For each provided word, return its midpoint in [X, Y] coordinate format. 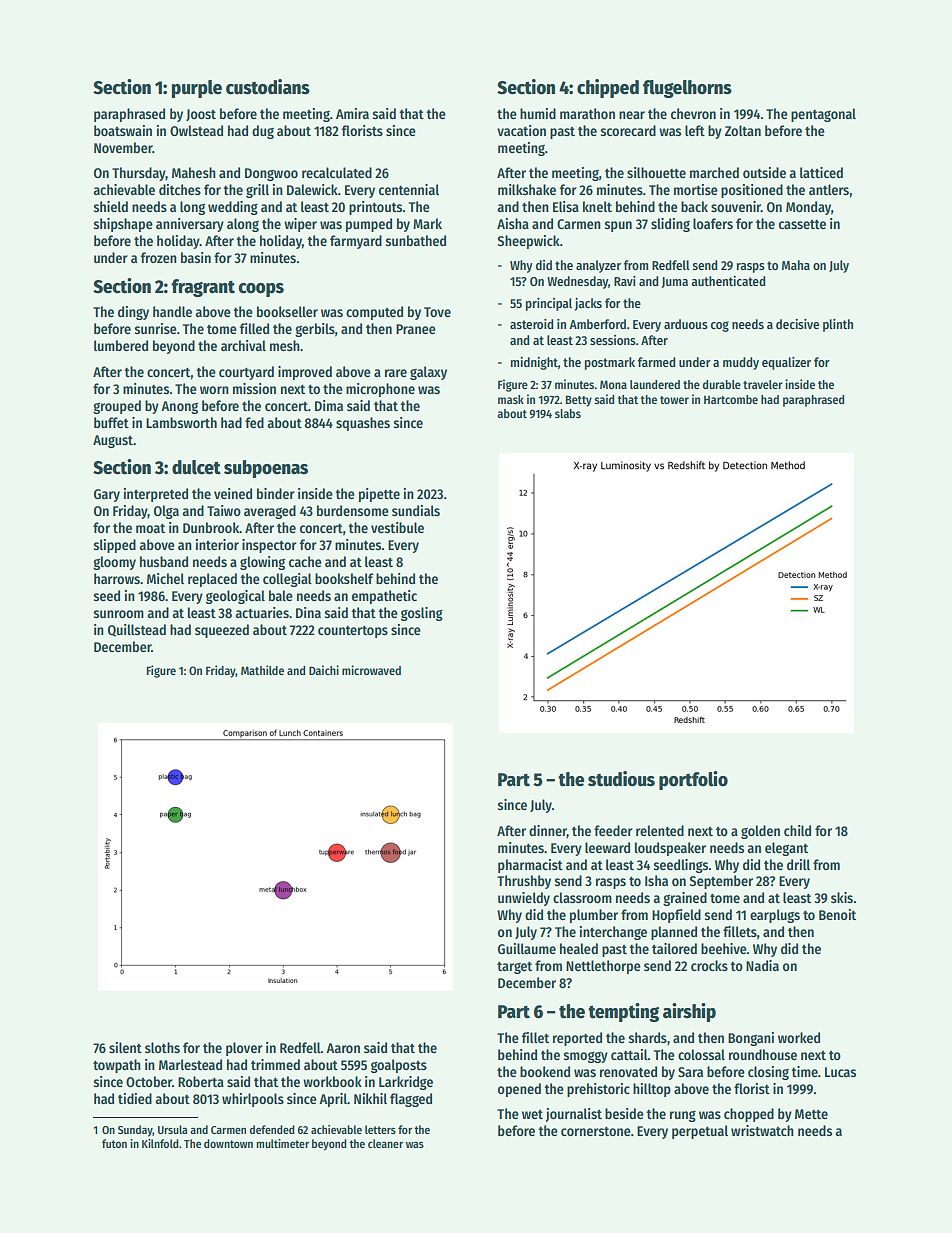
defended [272, 1129]
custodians [268, 87]
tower [674, 400]
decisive [797, 324]
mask [511, 399]
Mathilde [262, 670]
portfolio [693, 780]
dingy [133, 313]
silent [125, 1047]
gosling [422, 614]
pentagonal [823, 115]
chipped [608, 88]
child [797, 830]
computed [374, 313]
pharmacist [530, 866]
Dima [329, 405]
